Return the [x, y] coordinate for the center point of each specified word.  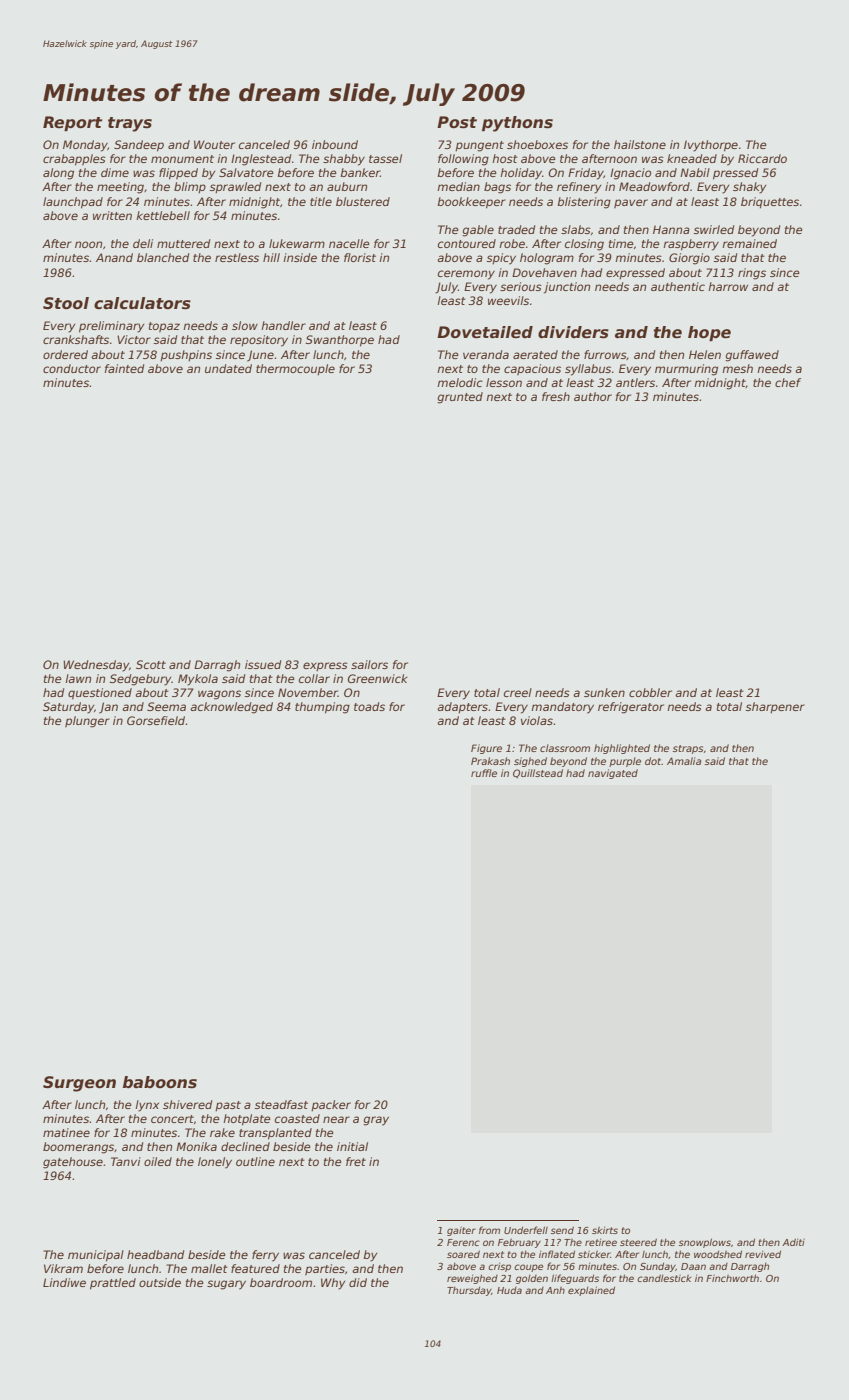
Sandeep [139, 146]
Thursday [469, 1291]
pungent [479, 146]
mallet [209, 1268]
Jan [108, 708]
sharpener [775, 708]
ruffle [484, 773]
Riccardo [762, 158]
